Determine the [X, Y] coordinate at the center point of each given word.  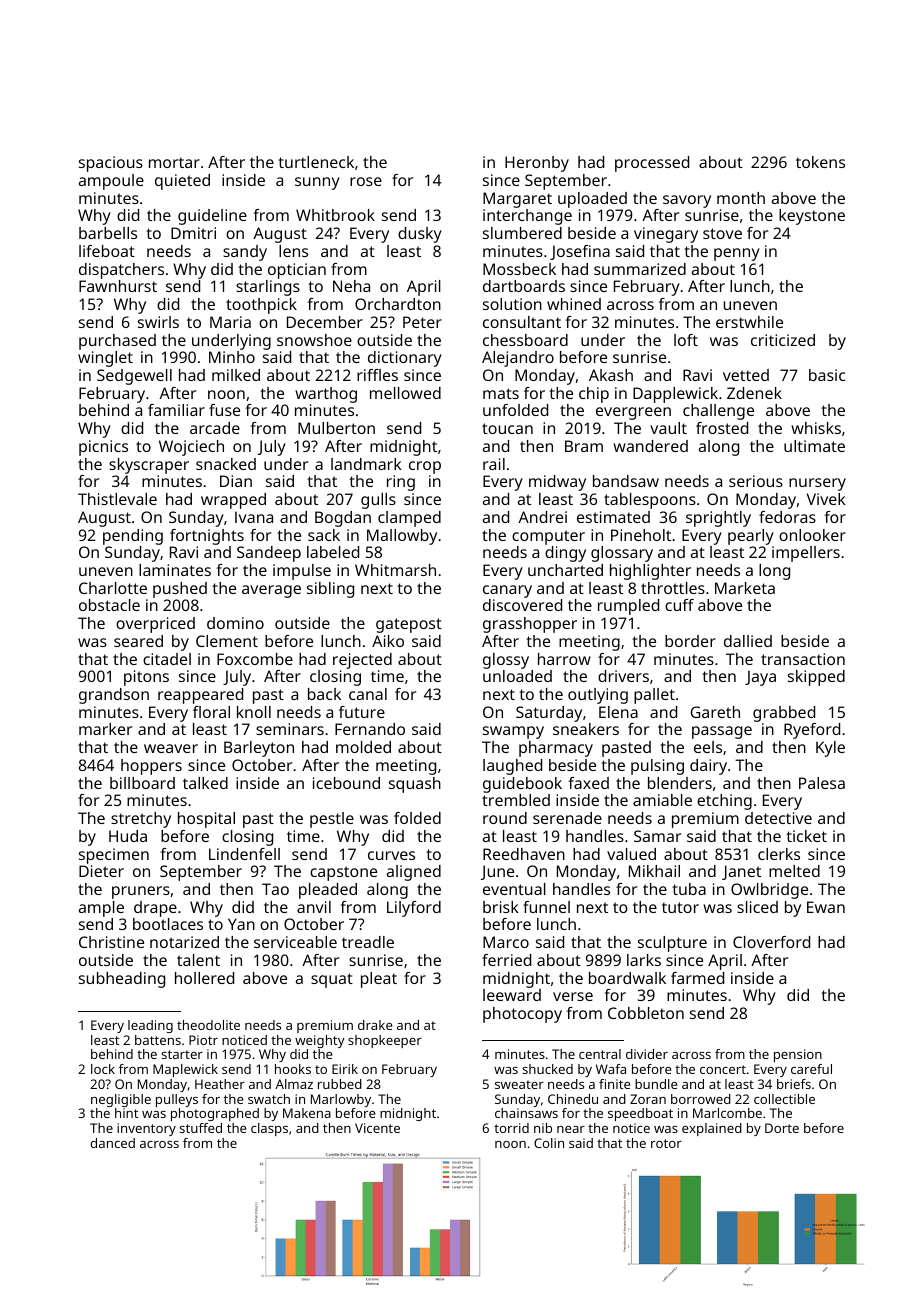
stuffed [200, 1128]
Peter [422, 322]
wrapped [233, 501]
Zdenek [754, 393]
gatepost [409, 625]
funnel [546, 907]
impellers [806, 554]
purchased [117, 342]
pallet [654, 696]
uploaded [592, 200]
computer [548, 537]
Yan [241, 924]
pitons [146, 678]
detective [778, 818]
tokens [820, 162]
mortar [174, 162]
